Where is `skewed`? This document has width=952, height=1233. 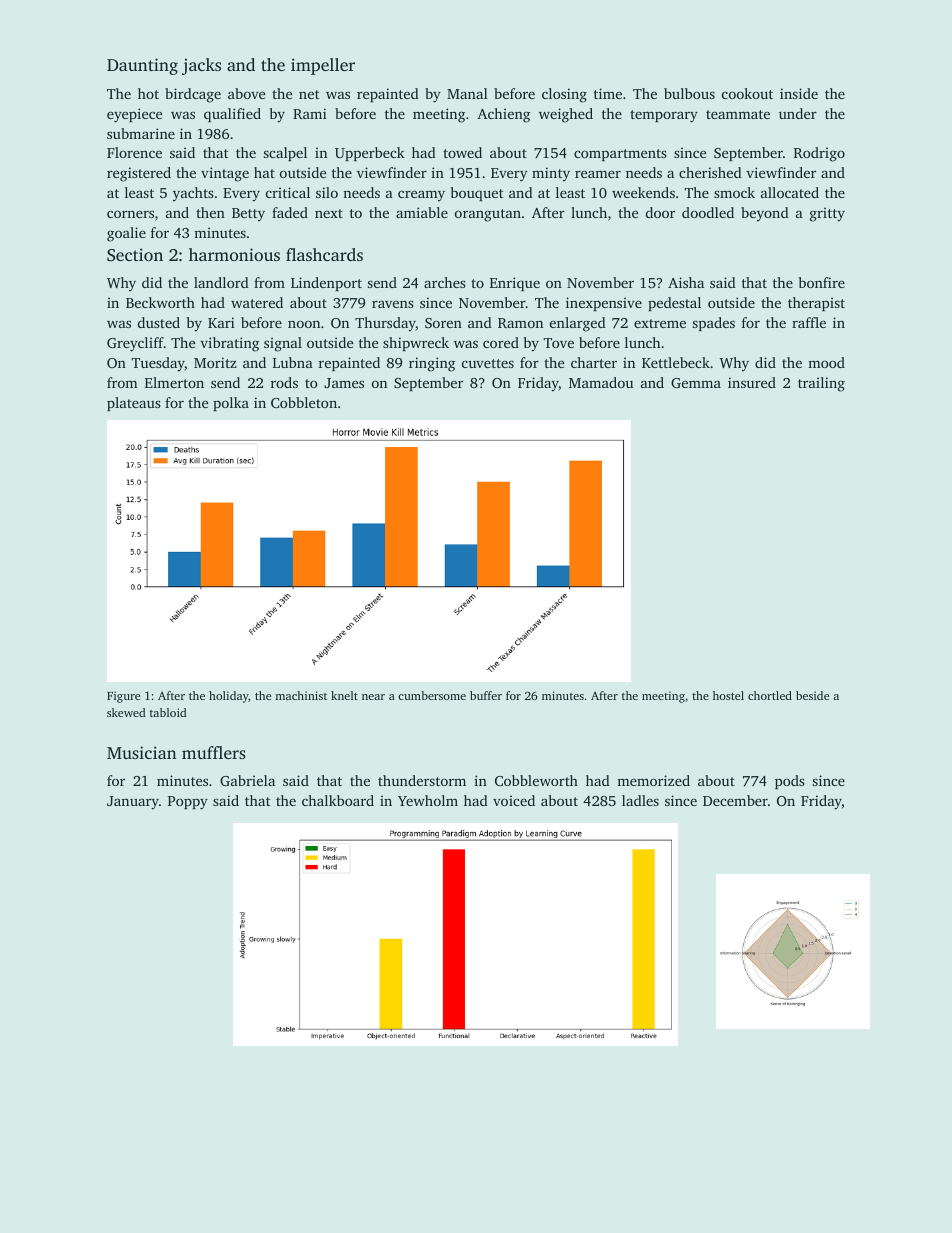
skewed is located at coordinates (126, 712).
